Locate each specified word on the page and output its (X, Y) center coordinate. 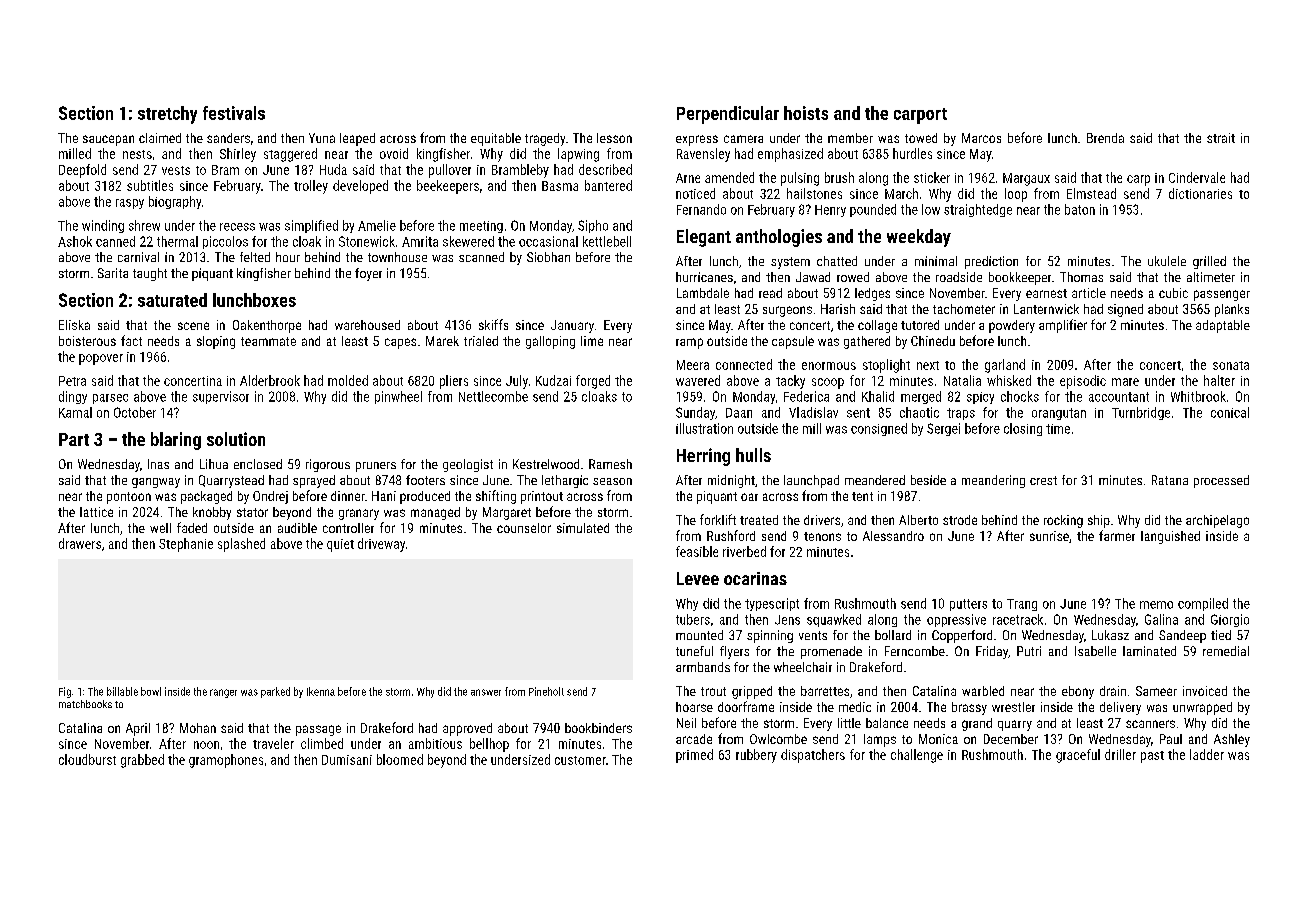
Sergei (943, 429)
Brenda (1105, 138)
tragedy (545, 139)
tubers (693, 619)
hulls (753, 455)
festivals (234, 113)
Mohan (198, 728)
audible (297, 528)
